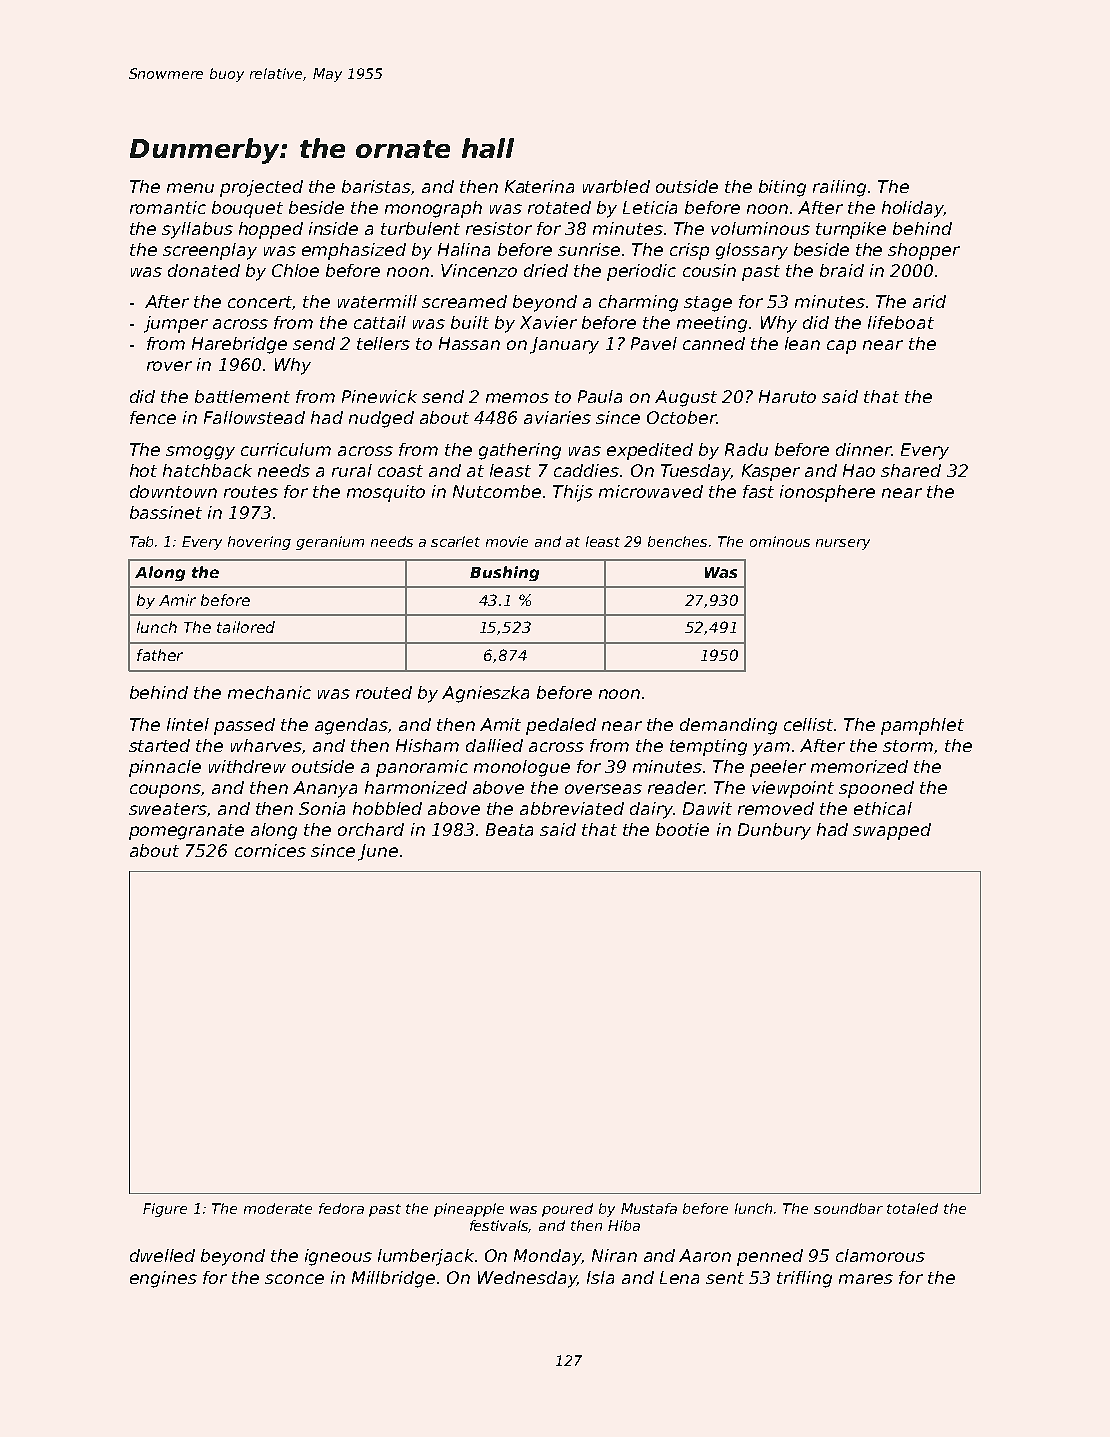  What do you see at coordinates (469, 343) in the screenshot?
I see `Hassan` at bounding box center [469, 343].
